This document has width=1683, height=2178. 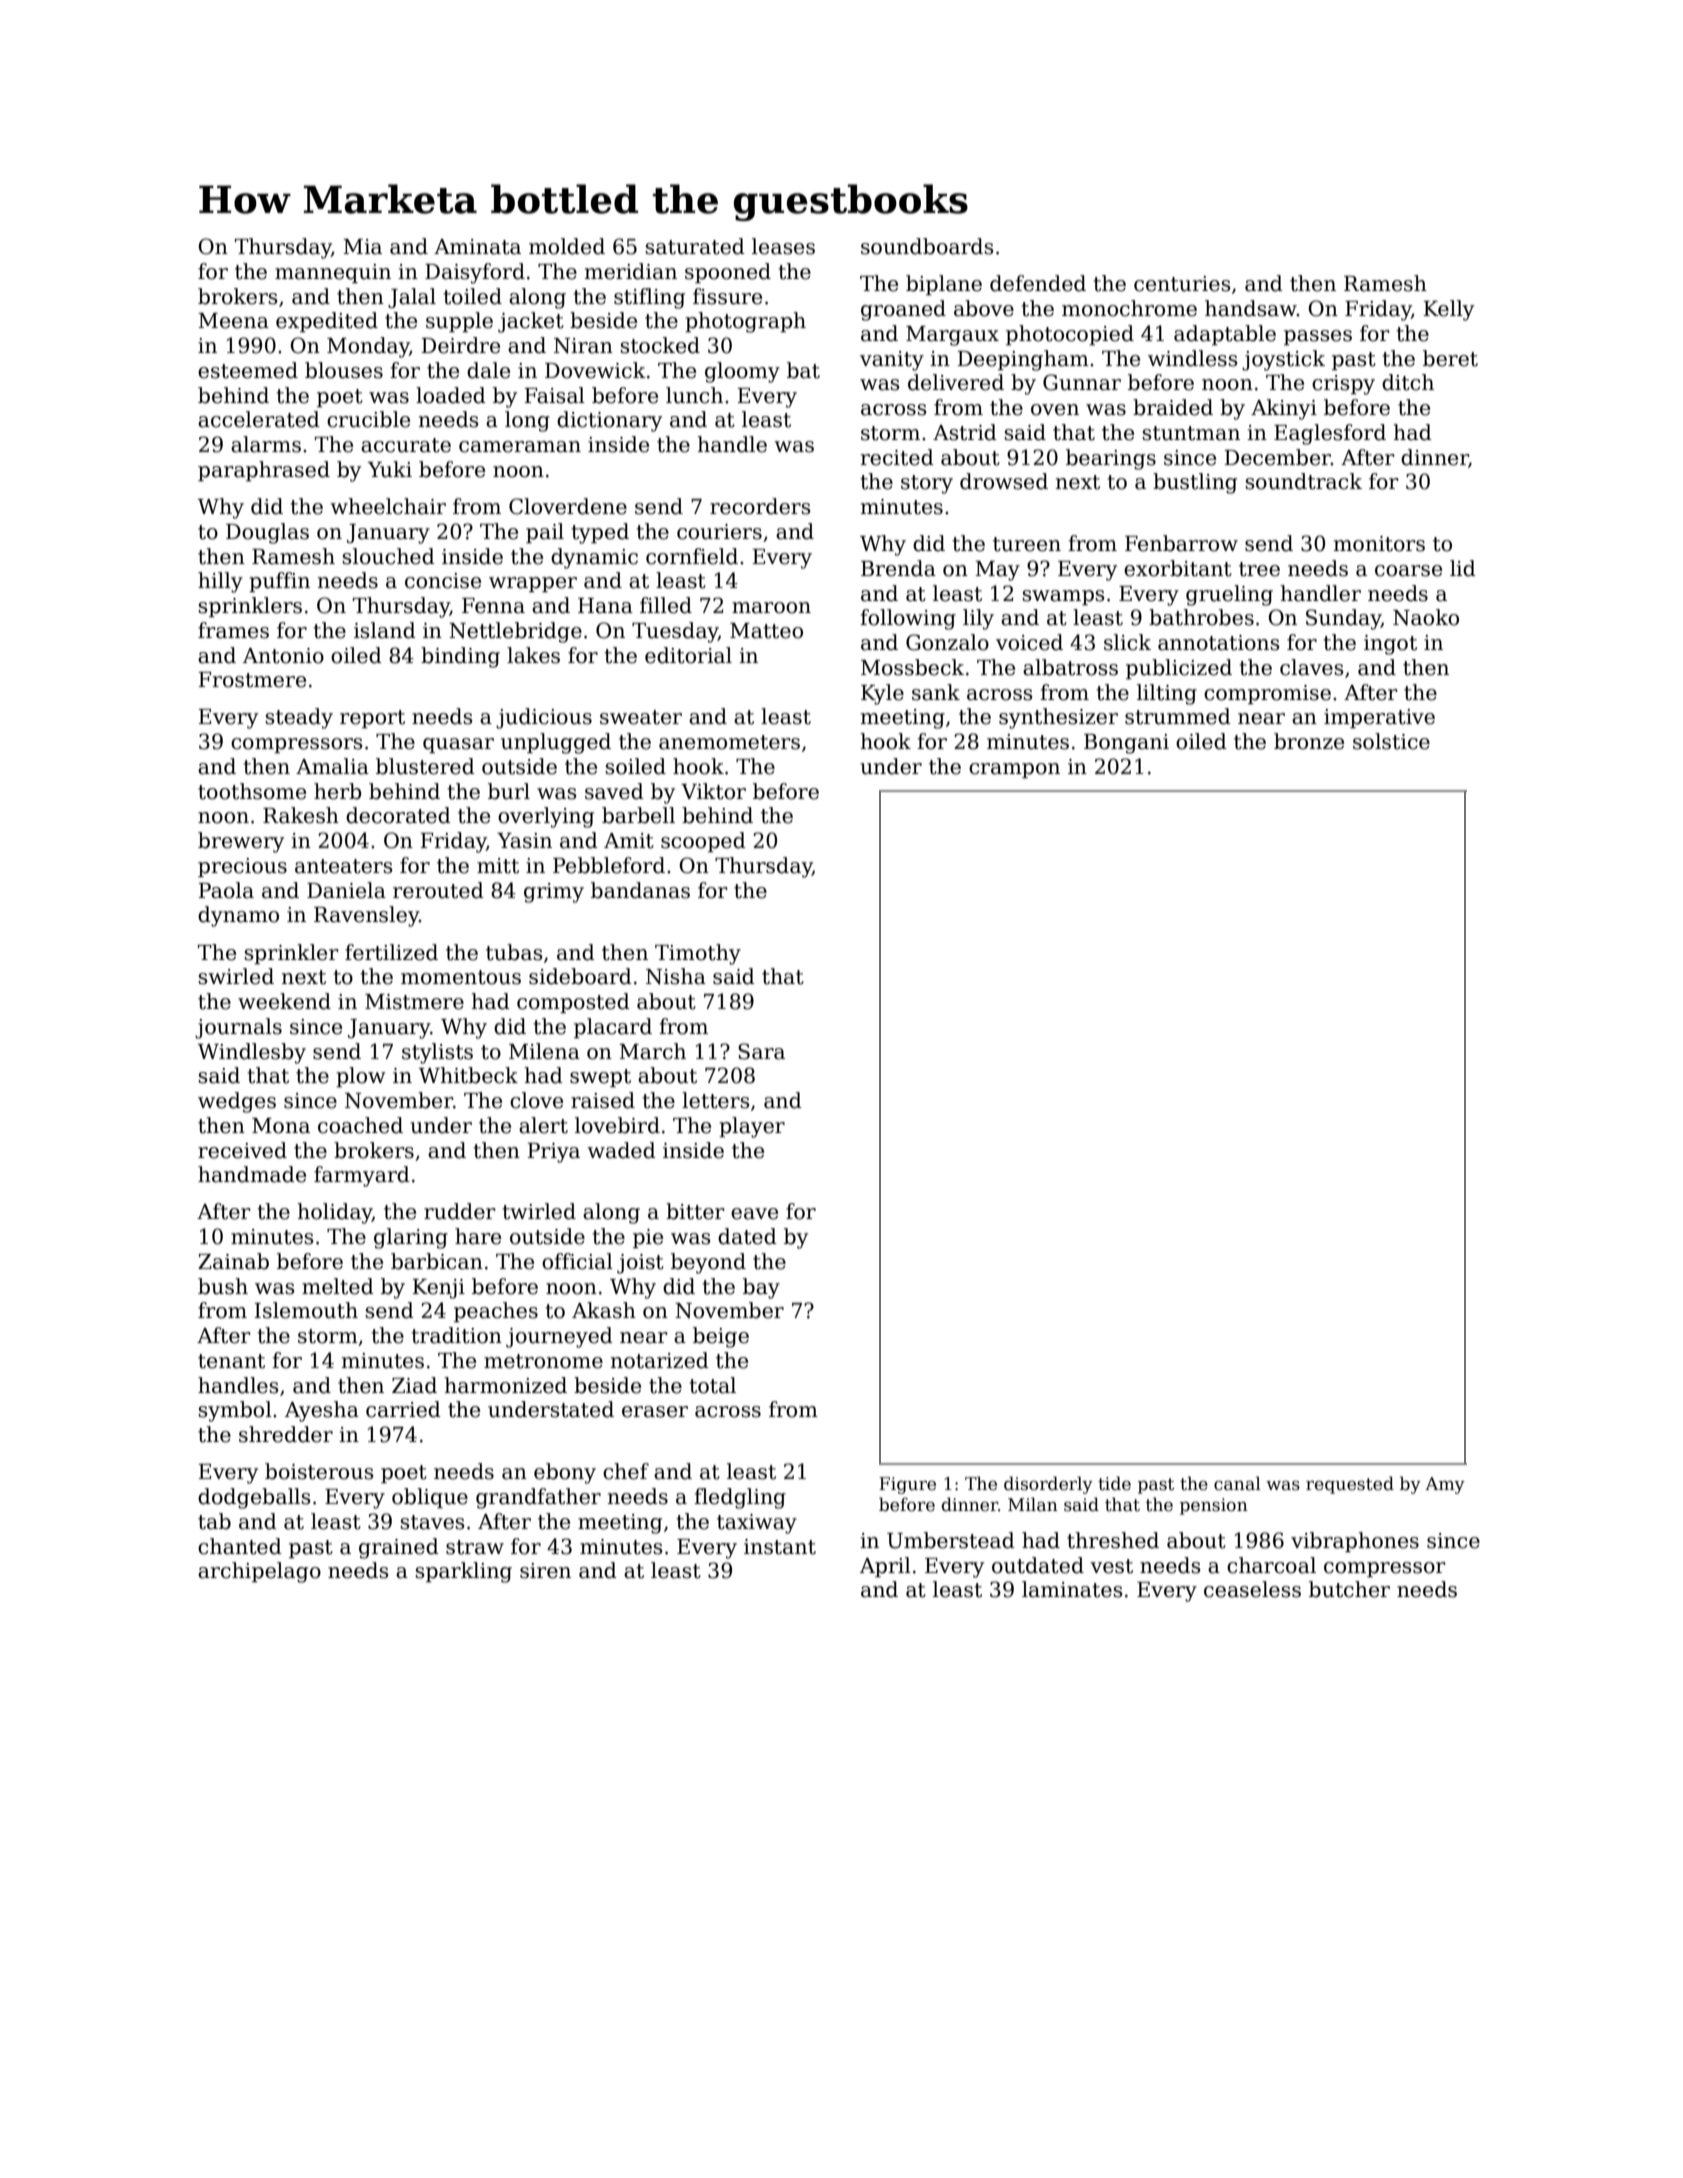 I want to click on April, so click(x=885, y=1567).
